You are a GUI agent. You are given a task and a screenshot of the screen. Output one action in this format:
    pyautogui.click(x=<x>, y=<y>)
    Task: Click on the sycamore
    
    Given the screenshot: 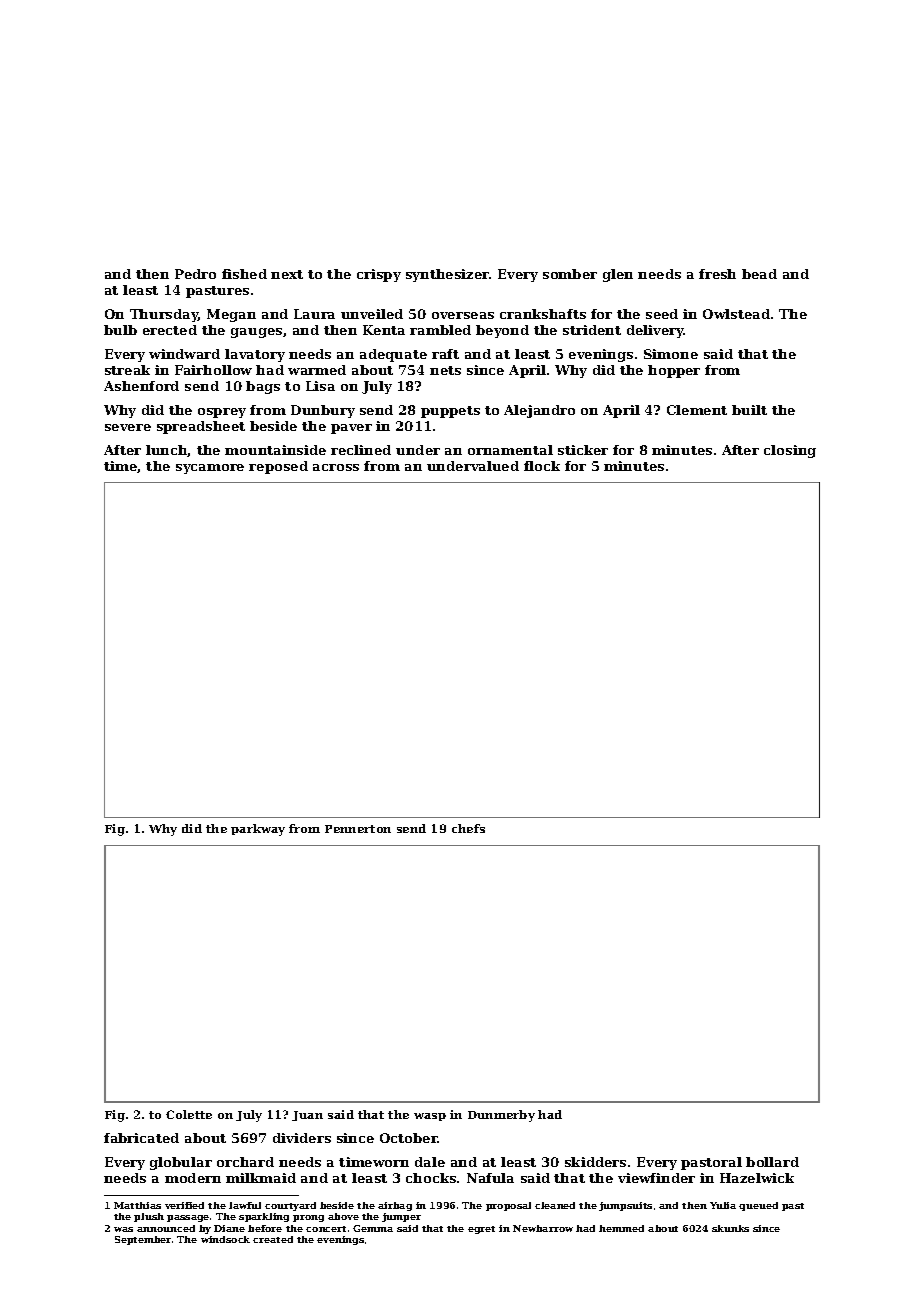 What is the action you would take?
    pyautogui.click(x=210, y=469)
